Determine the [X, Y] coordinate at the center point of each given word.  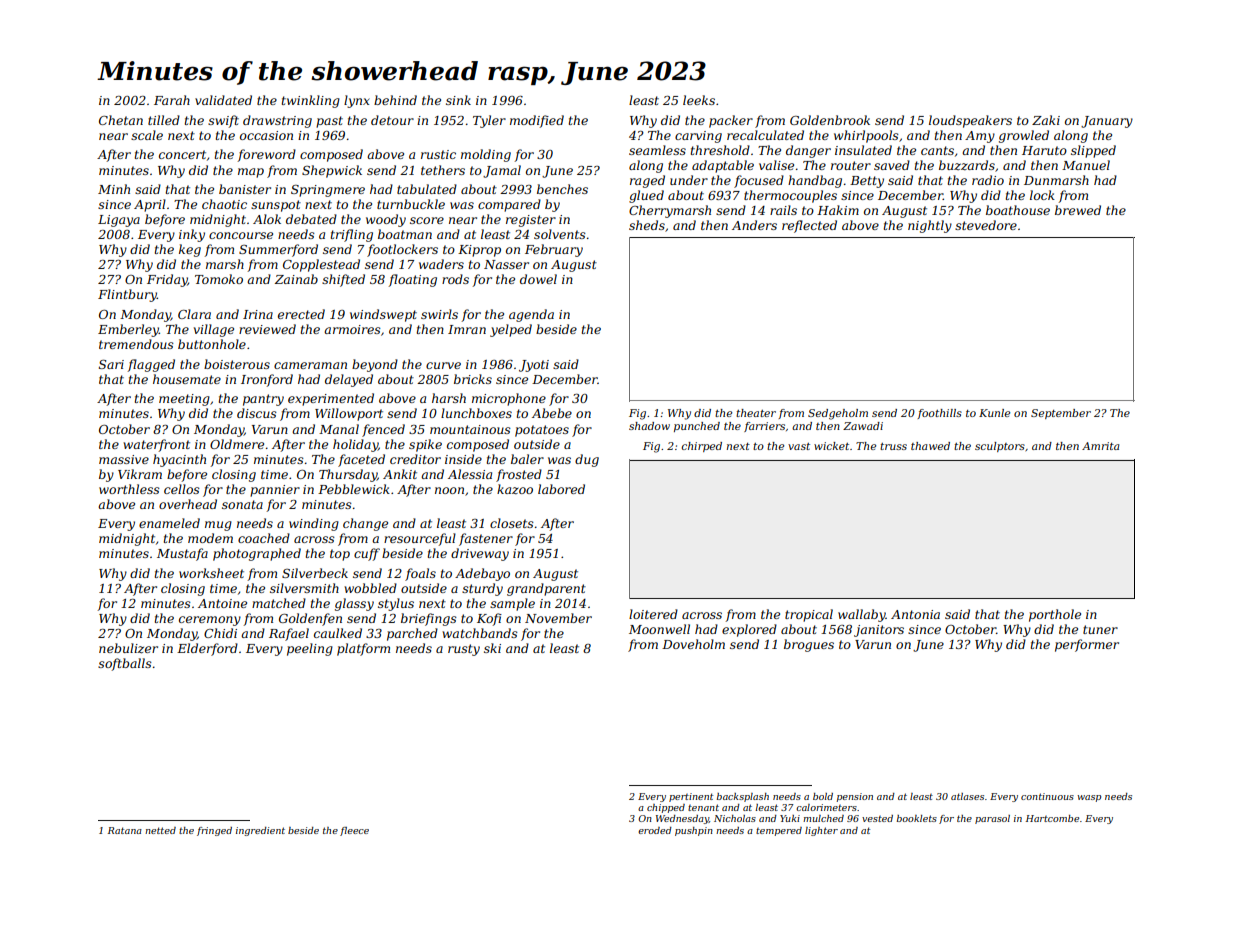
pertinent [691, 797]
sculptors [1000, 447]
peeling [310, 649]
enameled [169, 523]
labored [561, 489]
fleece [354, 831]
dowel [538, 279]
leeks [699, 100]
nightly [930, 226]
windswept [383, 315]
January [1107, 122]
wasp [1089, 798]
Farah [172, 100]
